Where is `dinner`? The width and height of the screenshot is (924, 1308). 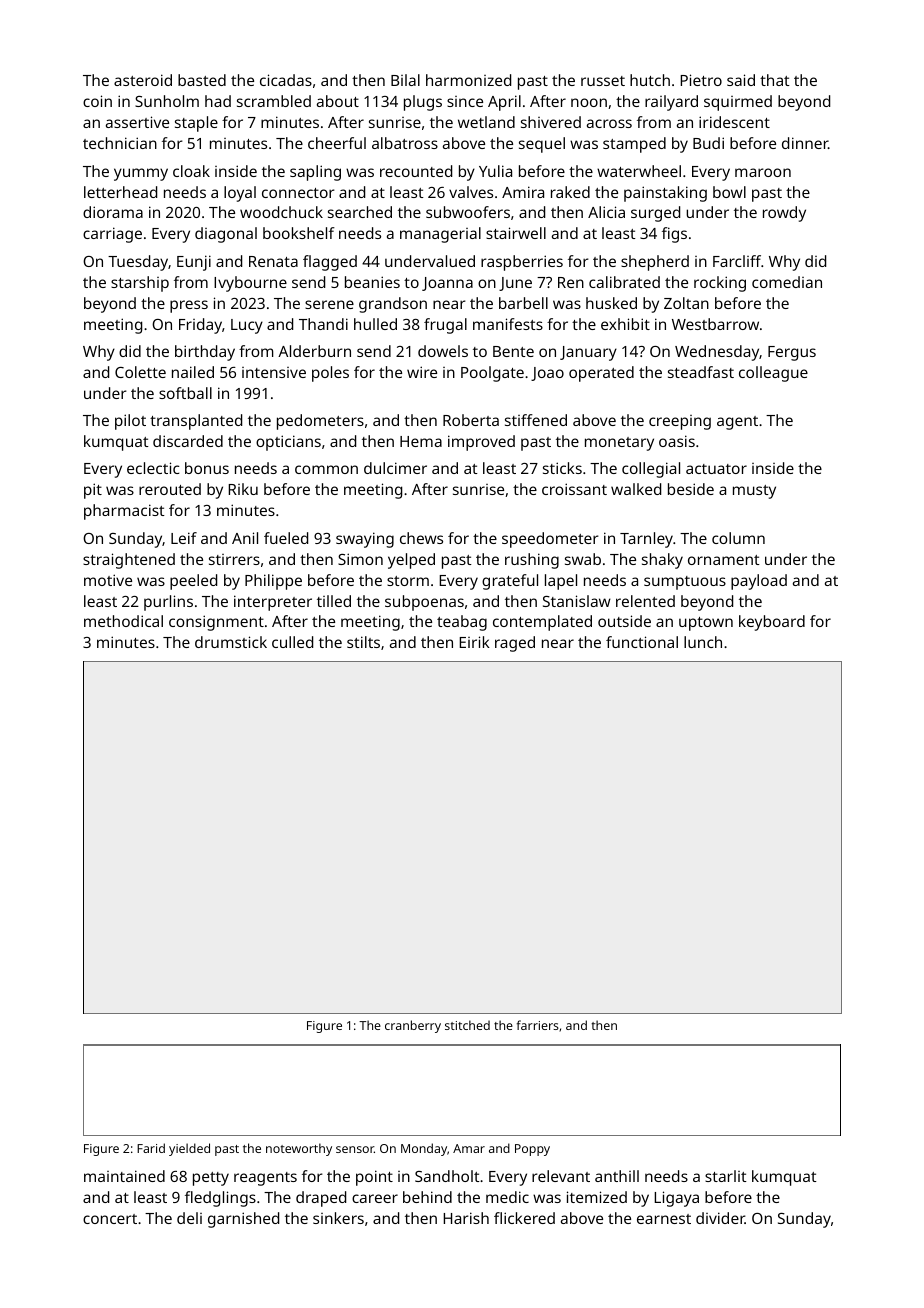
dinner is located at coordinates (805, 143).
